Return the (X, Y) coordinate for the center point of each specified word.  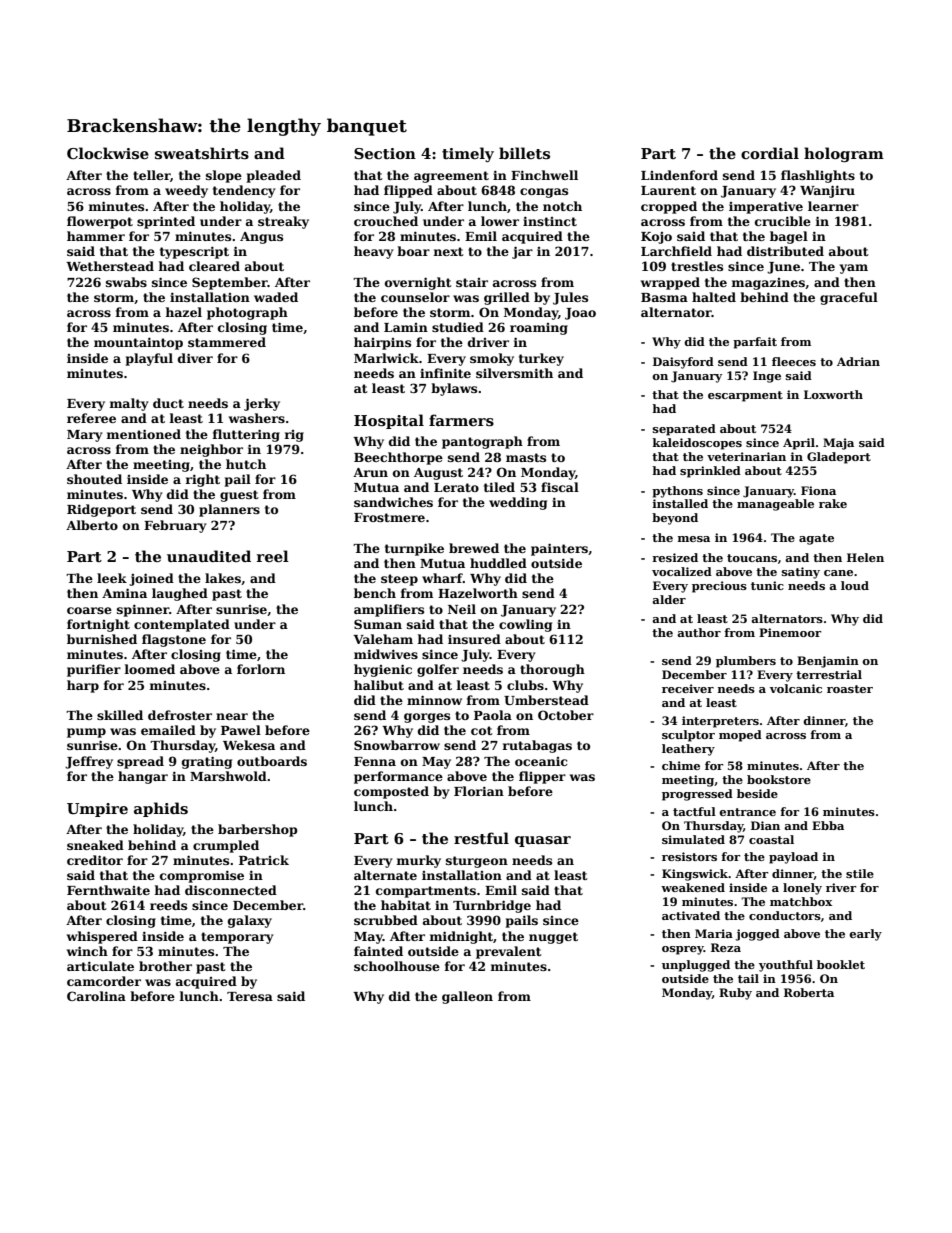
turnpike (414, 549)
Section (385, 153)
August (438, 474)
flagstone (174, 640)
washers (257, 418)
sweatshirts (202, 153)
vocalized (682, 571)
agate (816, 539)
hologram (844, 154)
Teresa (250, 996)
